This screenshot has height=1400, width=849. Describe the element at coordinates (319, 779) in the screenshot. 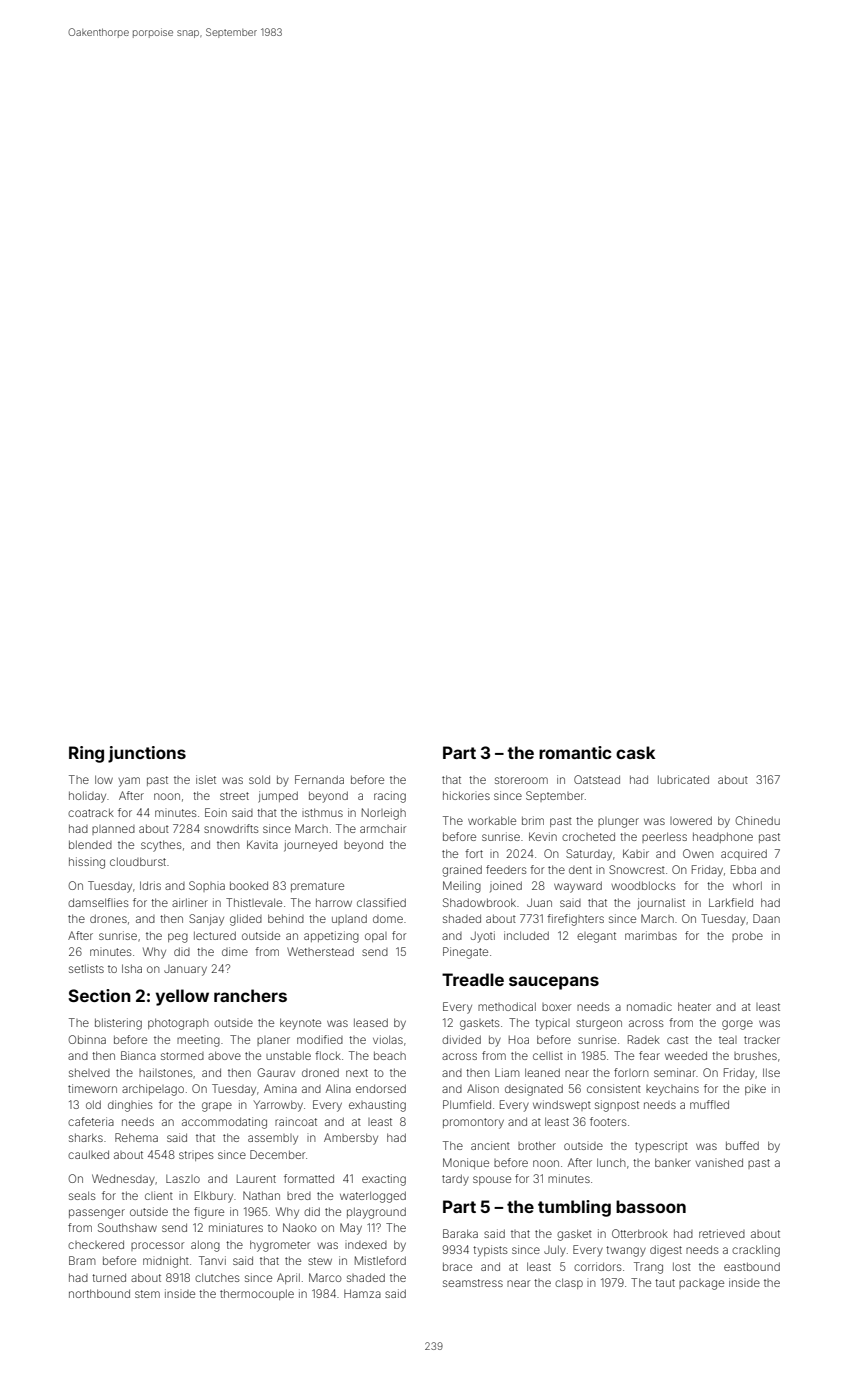

I see `Fernanda` at that location.
